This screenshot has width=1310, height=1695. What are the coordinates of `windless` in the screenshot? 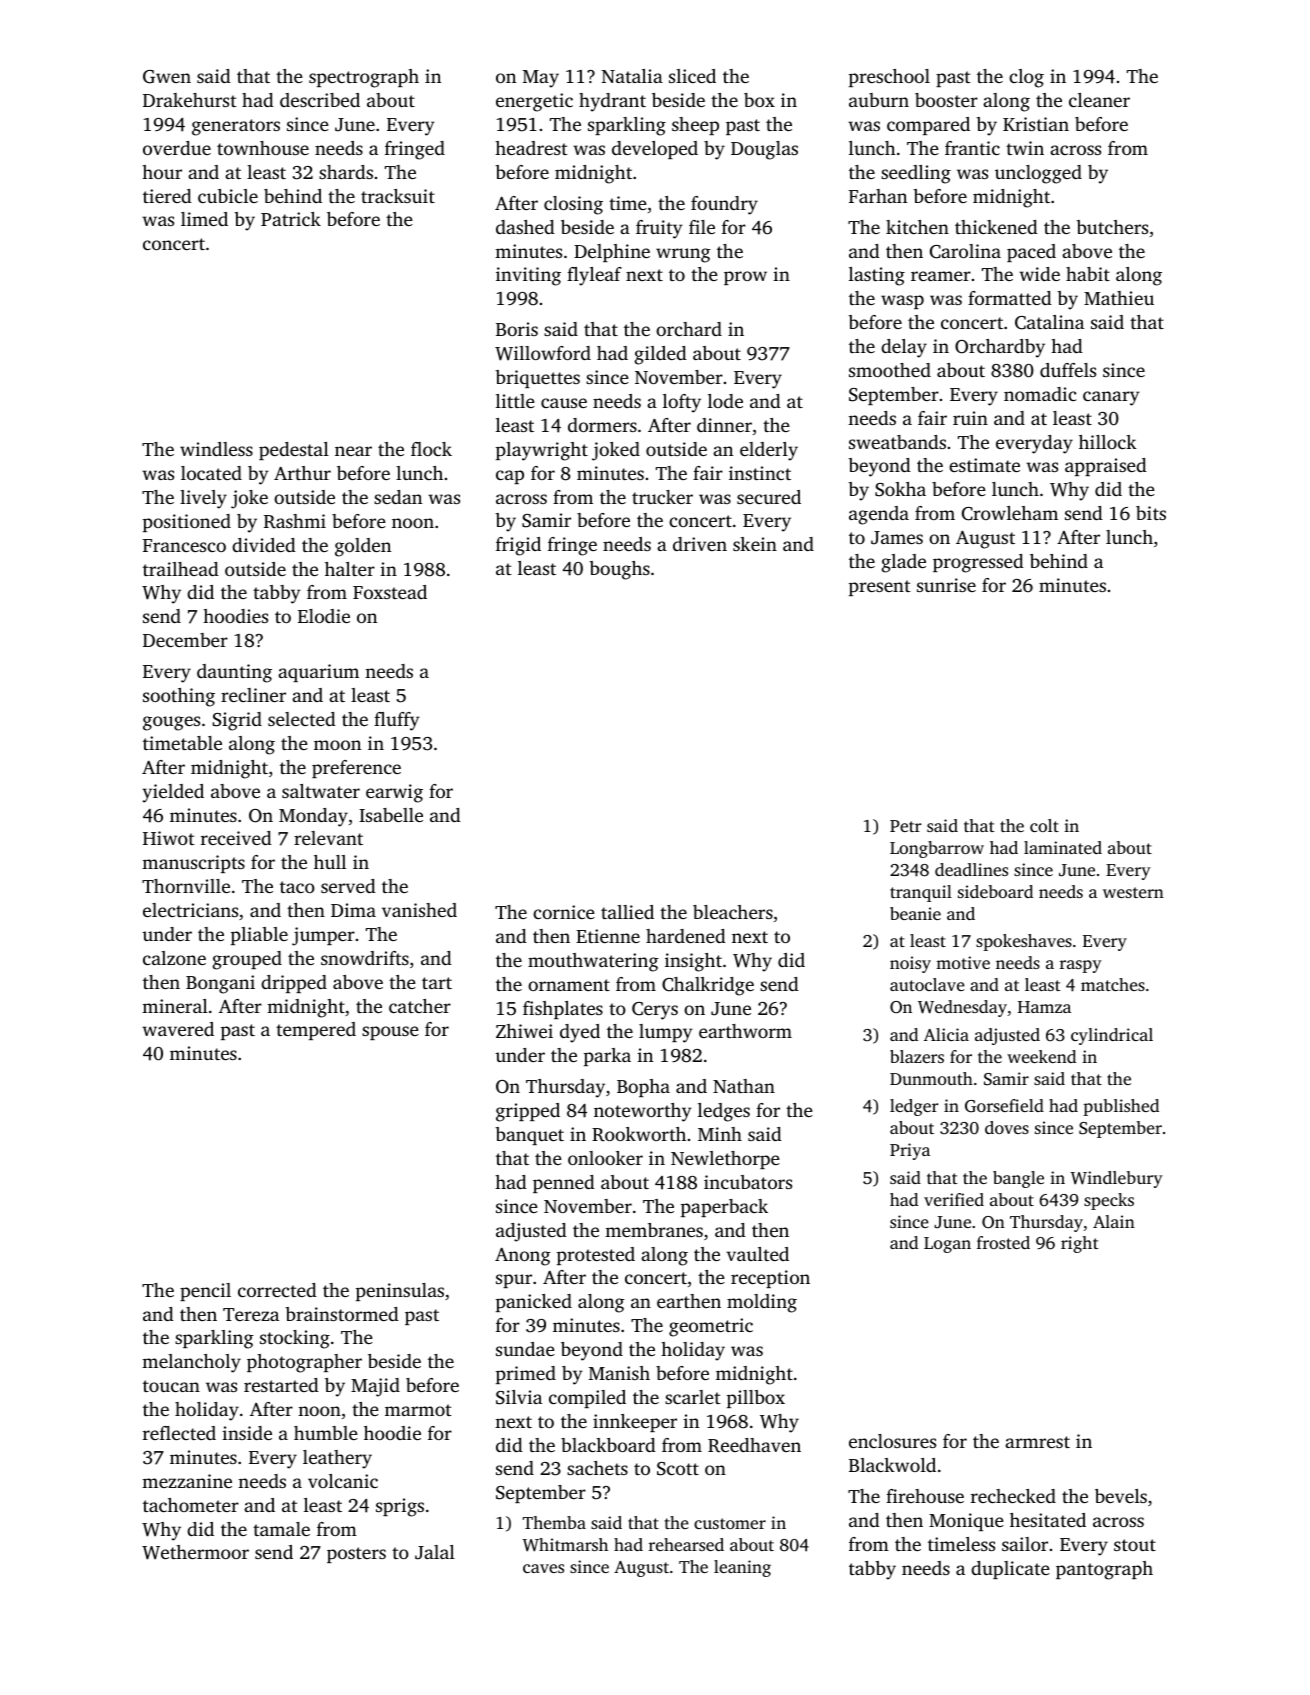 It's located at (216, 449).
